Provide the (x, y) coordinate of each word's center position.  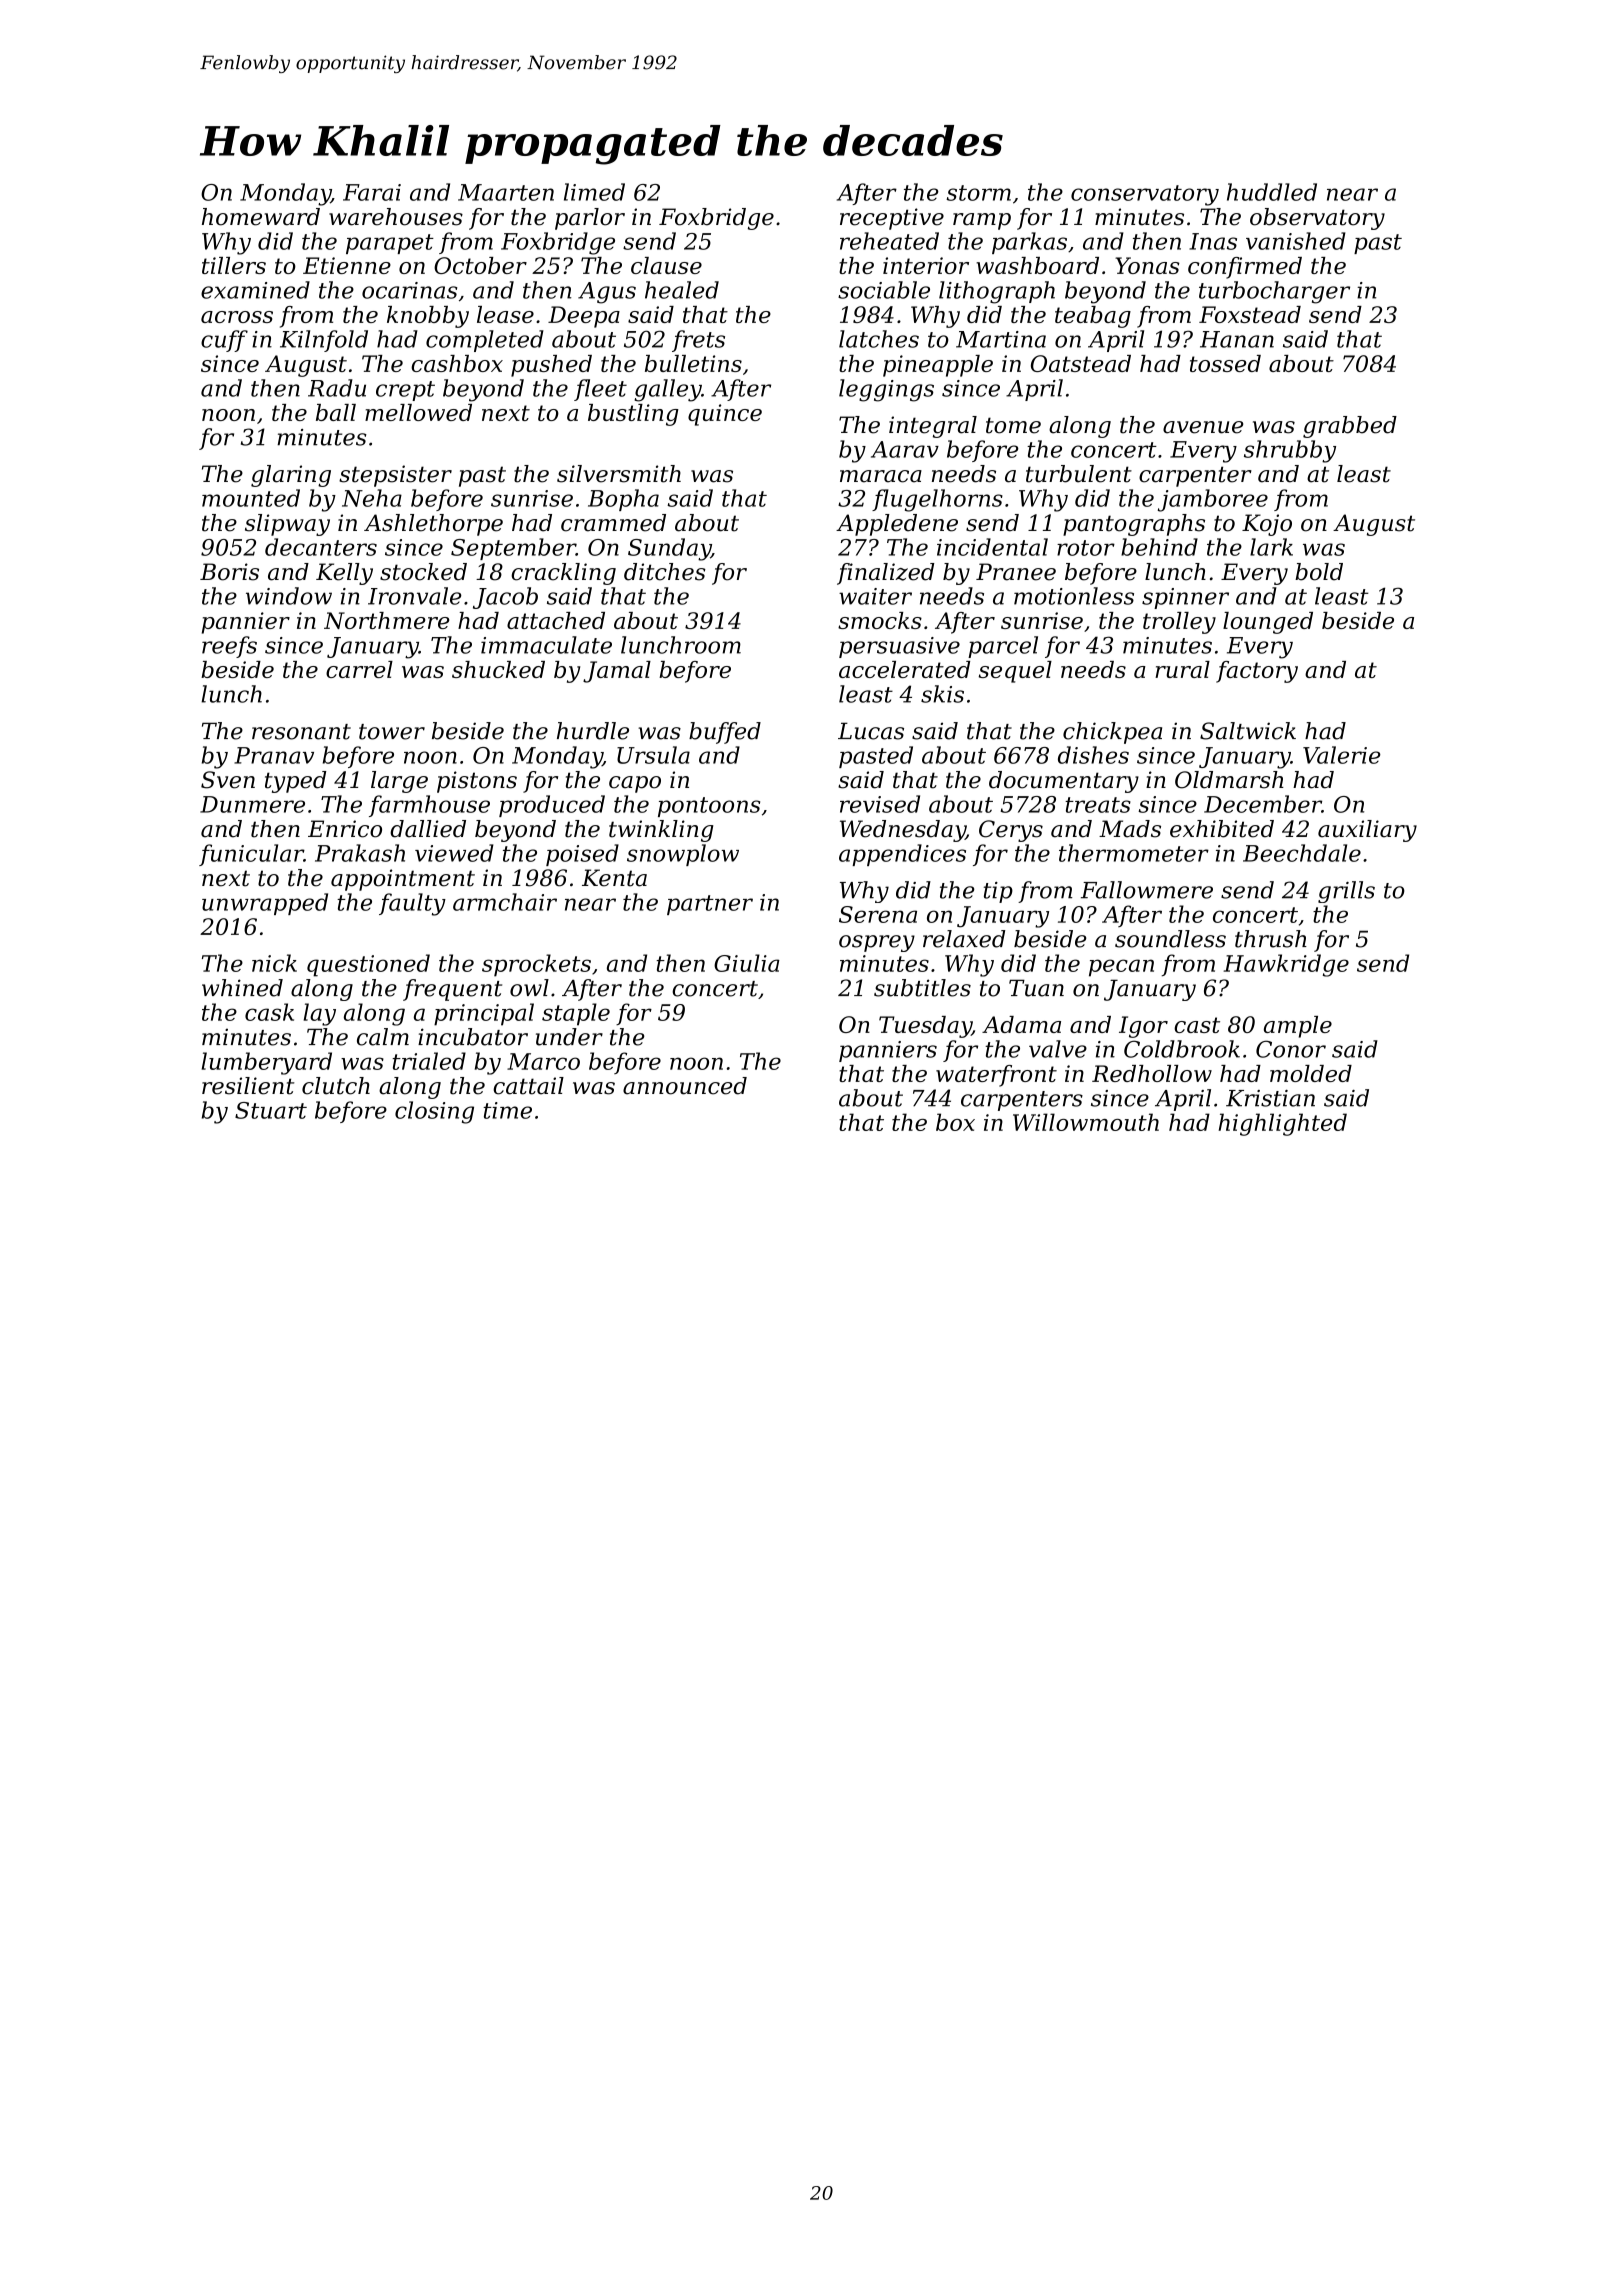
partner (710, 905)
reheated (889, 241)
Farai (372, 192)
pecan (1121, 968)
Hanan (1237, 339)
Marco (543, 1061)
